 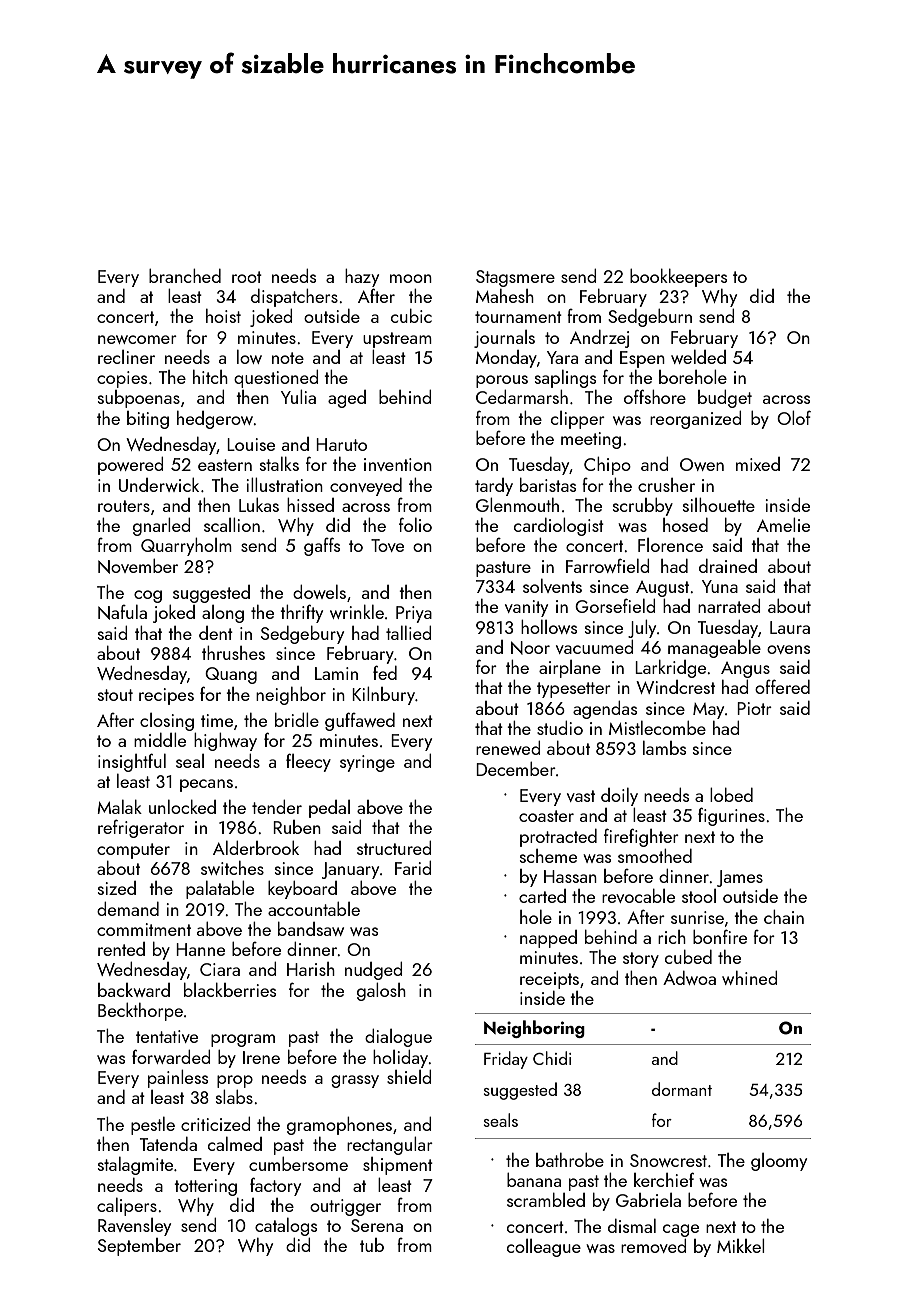 I want to click on Larkridge, so click(x=670, y=668).
